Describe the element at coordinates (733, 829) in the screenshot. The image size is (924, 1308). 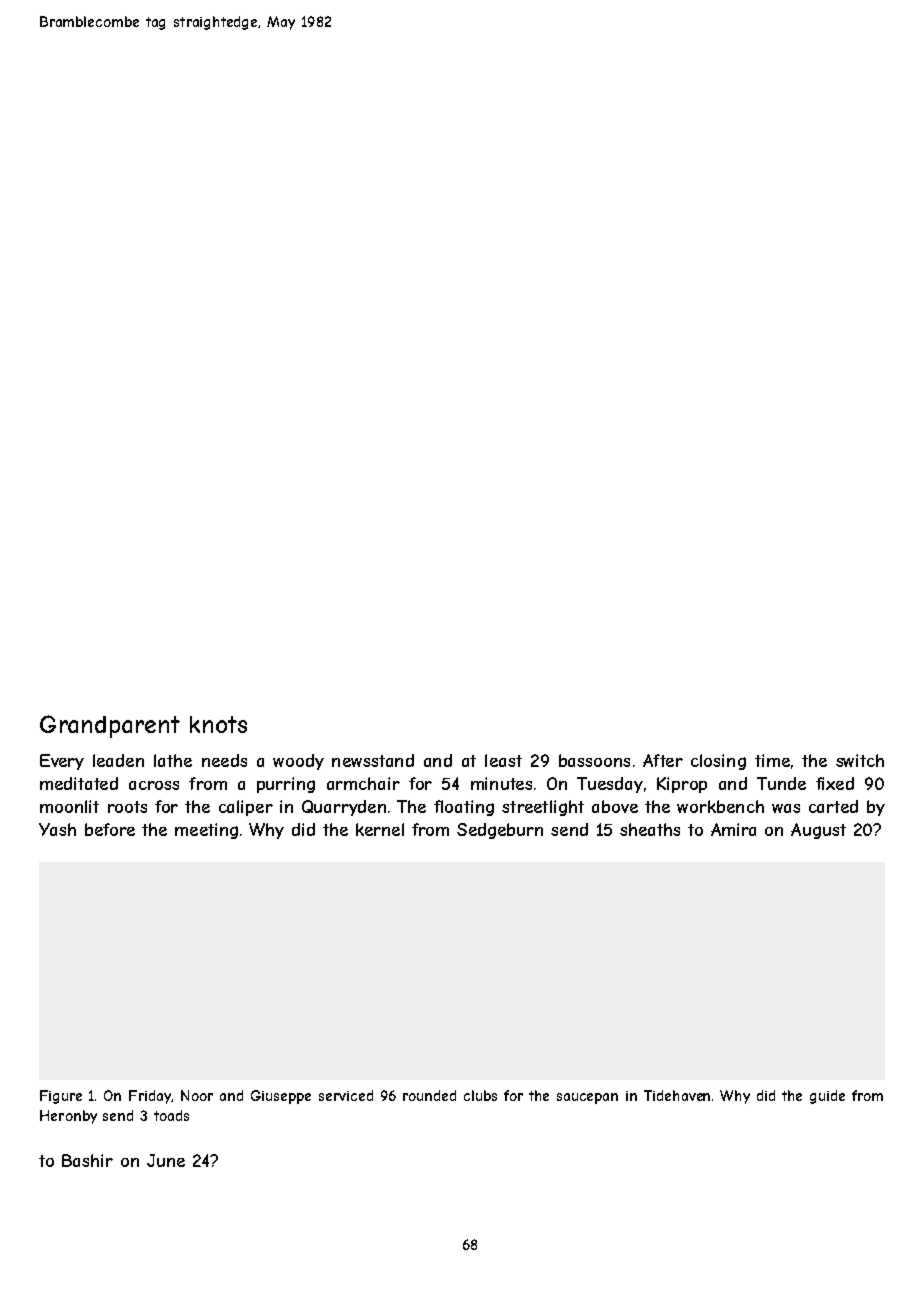
I see `Amira` at that location.
